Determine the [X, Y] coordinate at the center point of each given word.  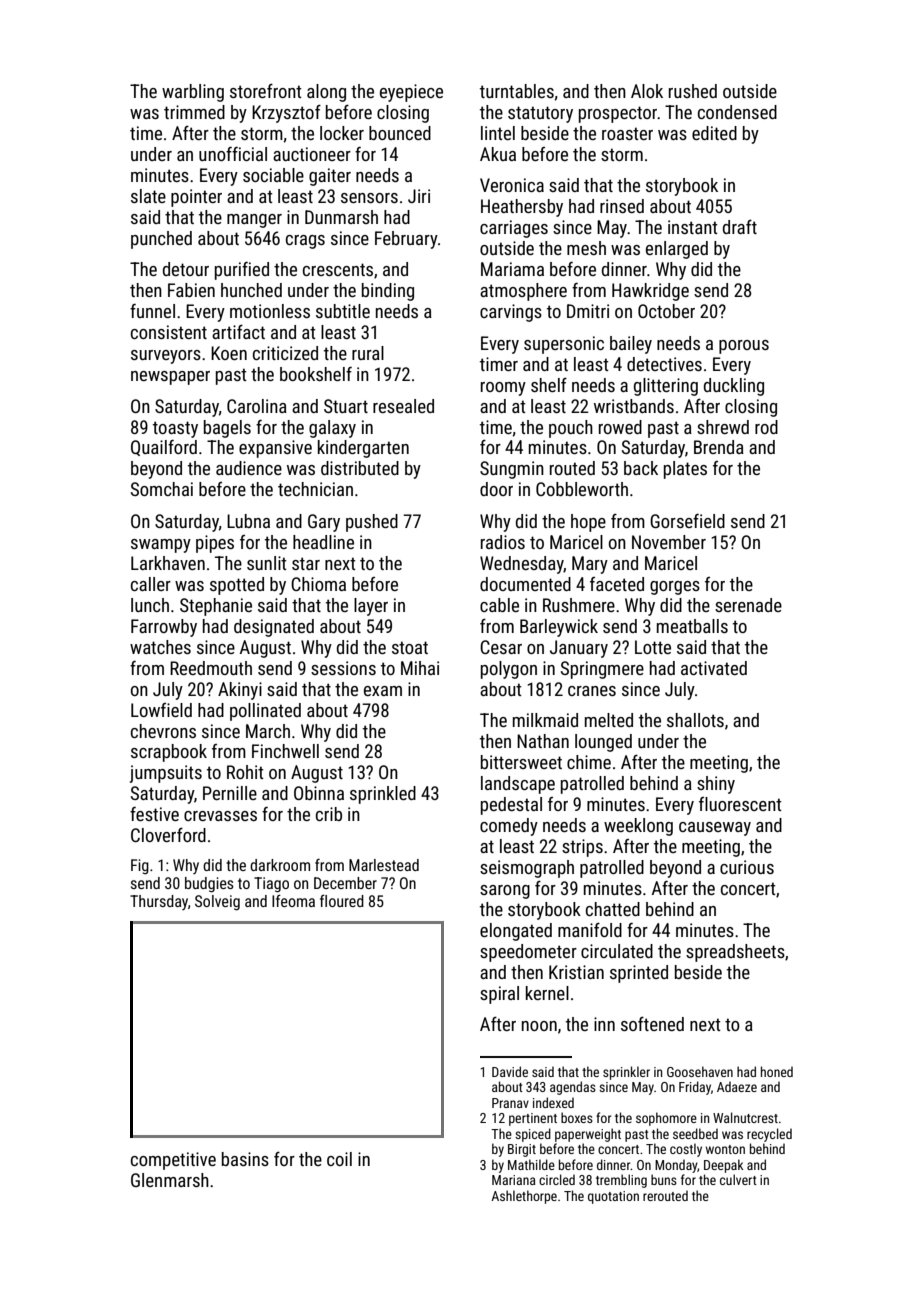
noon [539, 1026]
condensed [737, 112]
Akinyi [240, 691]
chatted [613, 909]
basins [245, 1159]
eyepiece [411, 93]
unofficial [233, 154]
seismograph [527, 869]
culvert [738, 1179]
